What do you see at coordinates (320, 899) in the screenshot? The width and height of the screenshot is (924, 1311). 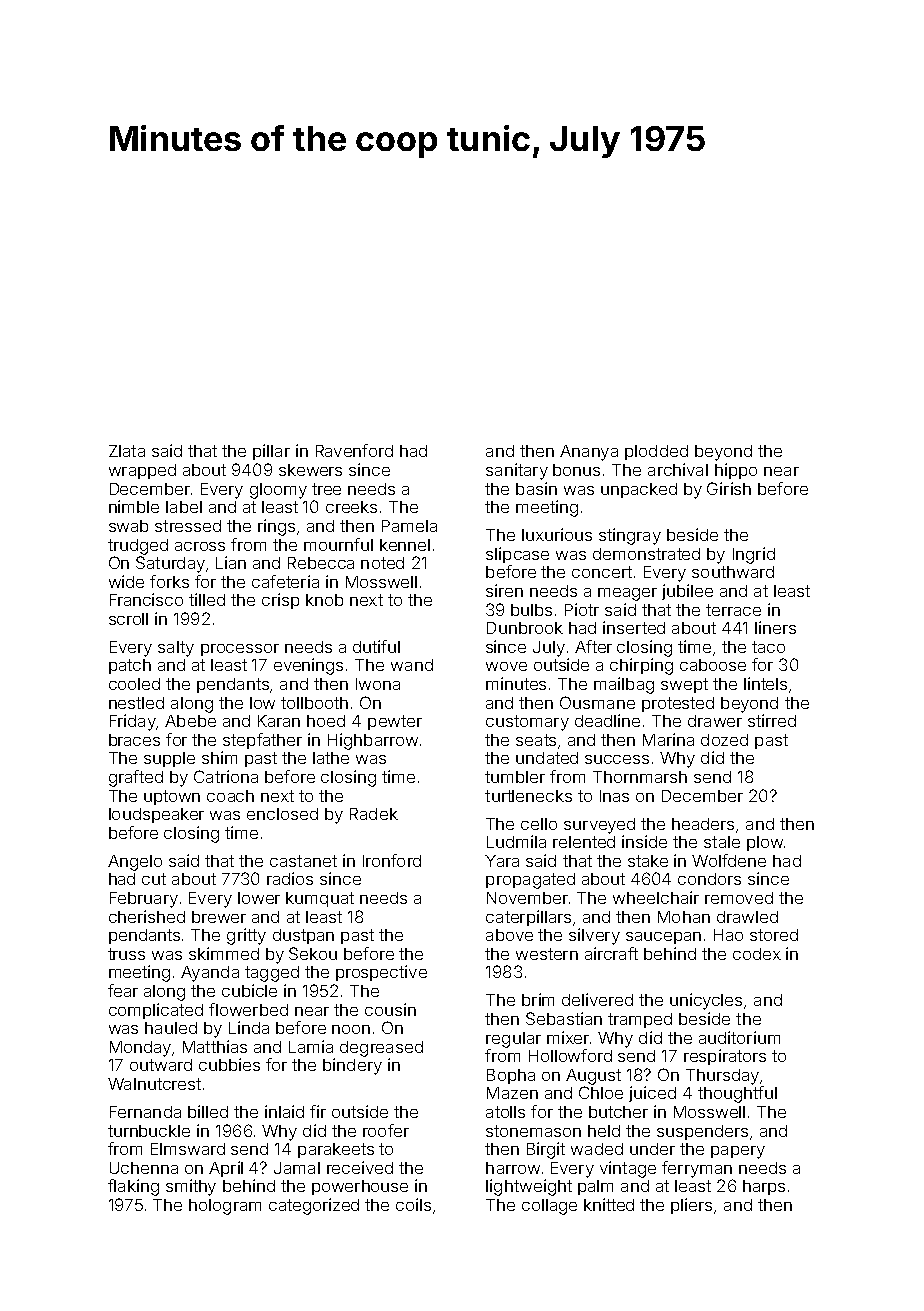 I see `kumquat` at bounding box center [320, 899].
